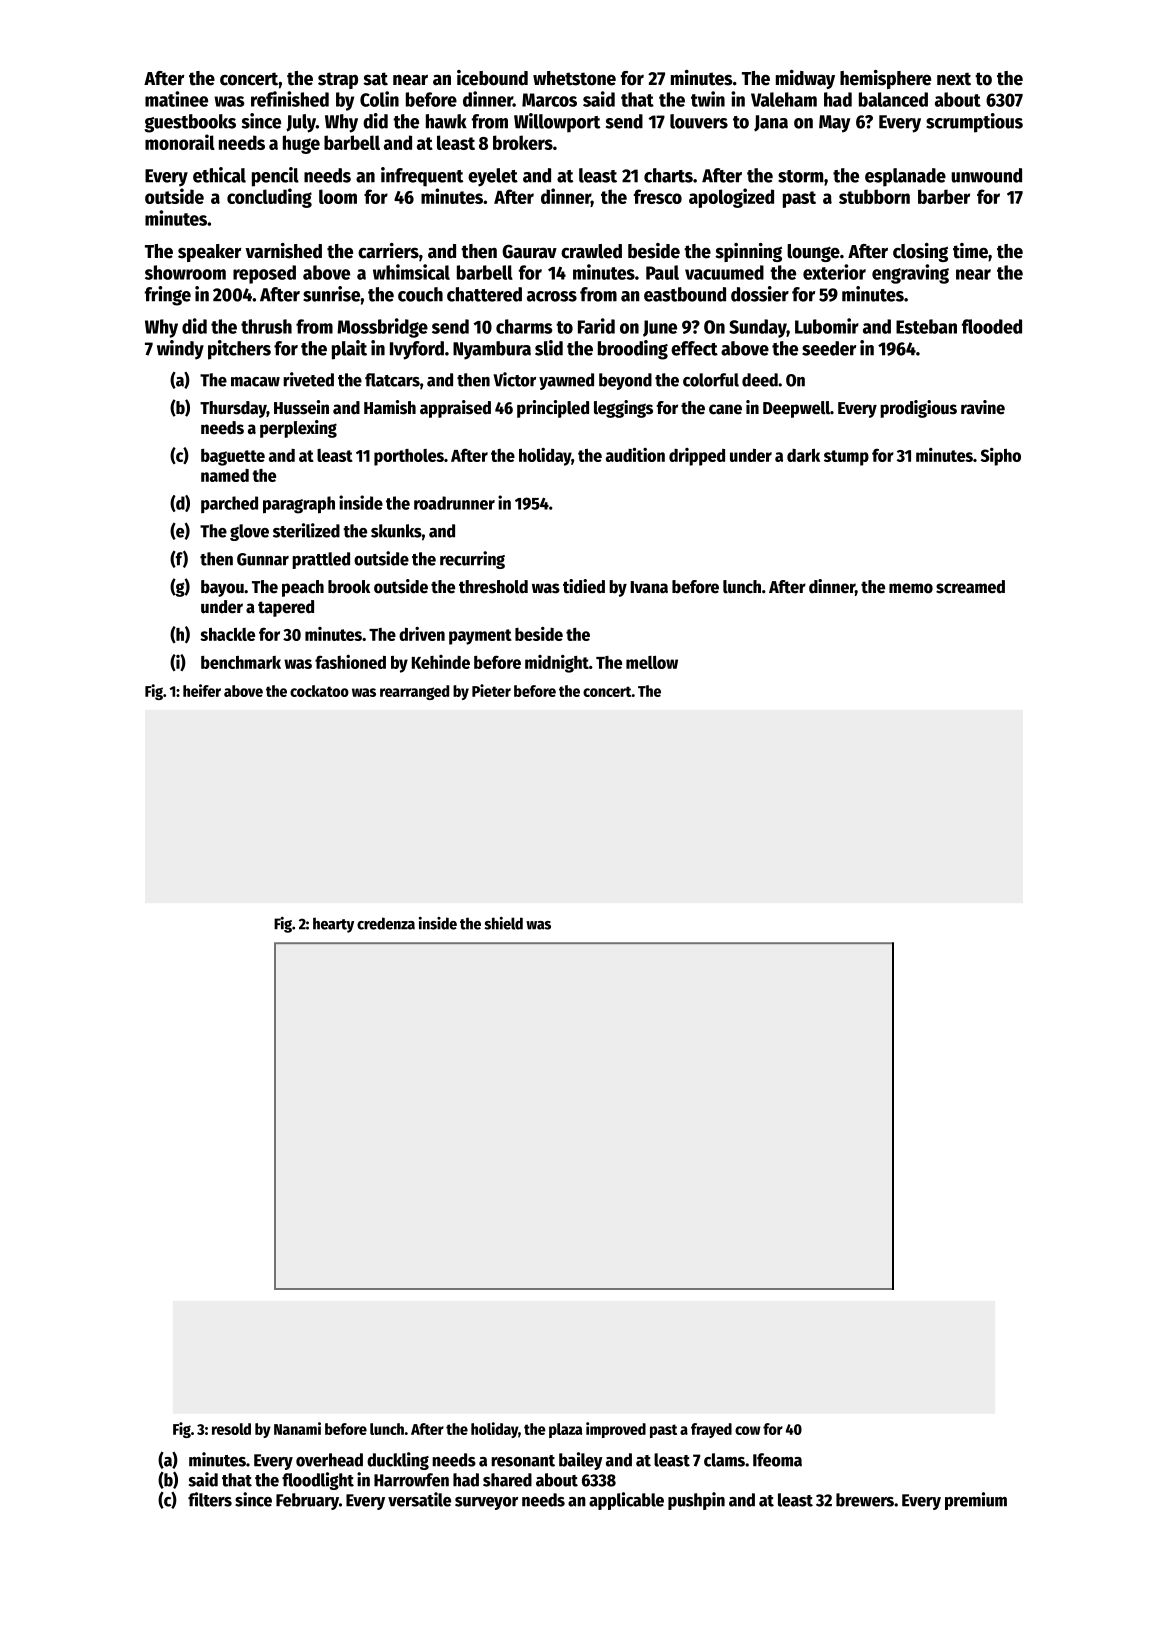  What do you see at coordinates (911, 588) in the page?
I see `memo` at bounding box center [911, 588].
